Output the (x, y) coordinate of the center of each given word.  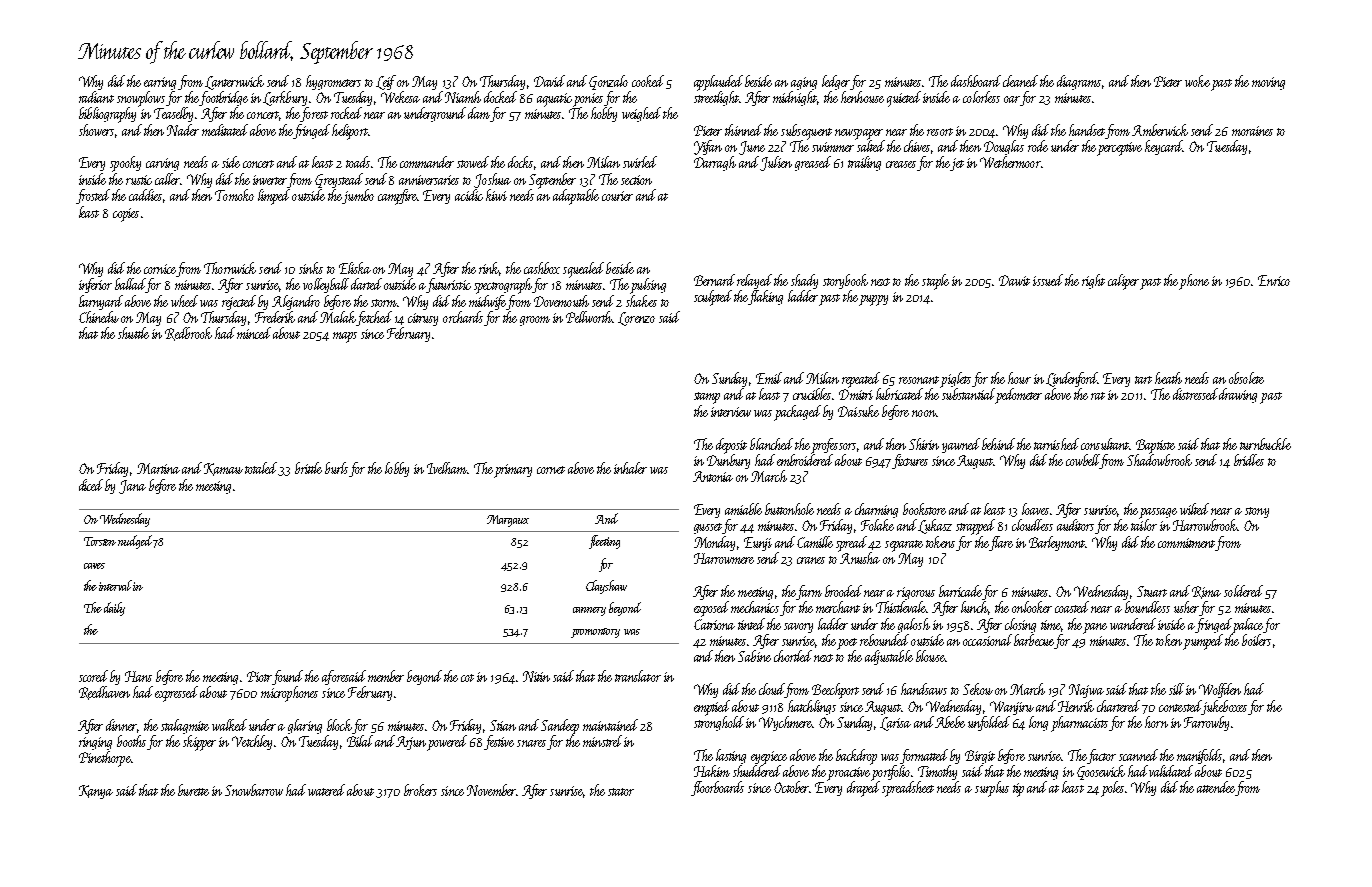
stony (1257, 512)
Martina (158, 468)
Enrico (1274, 280)
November (491, 790)
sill (1176, 689)
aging (804, 83)
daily (114, 609)
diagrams (1079, 82)
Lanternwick (234, 82)
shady (804, 281)
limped (274, 197)
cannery (589, 611)
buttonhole (789, 509)
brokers (420, 790)
